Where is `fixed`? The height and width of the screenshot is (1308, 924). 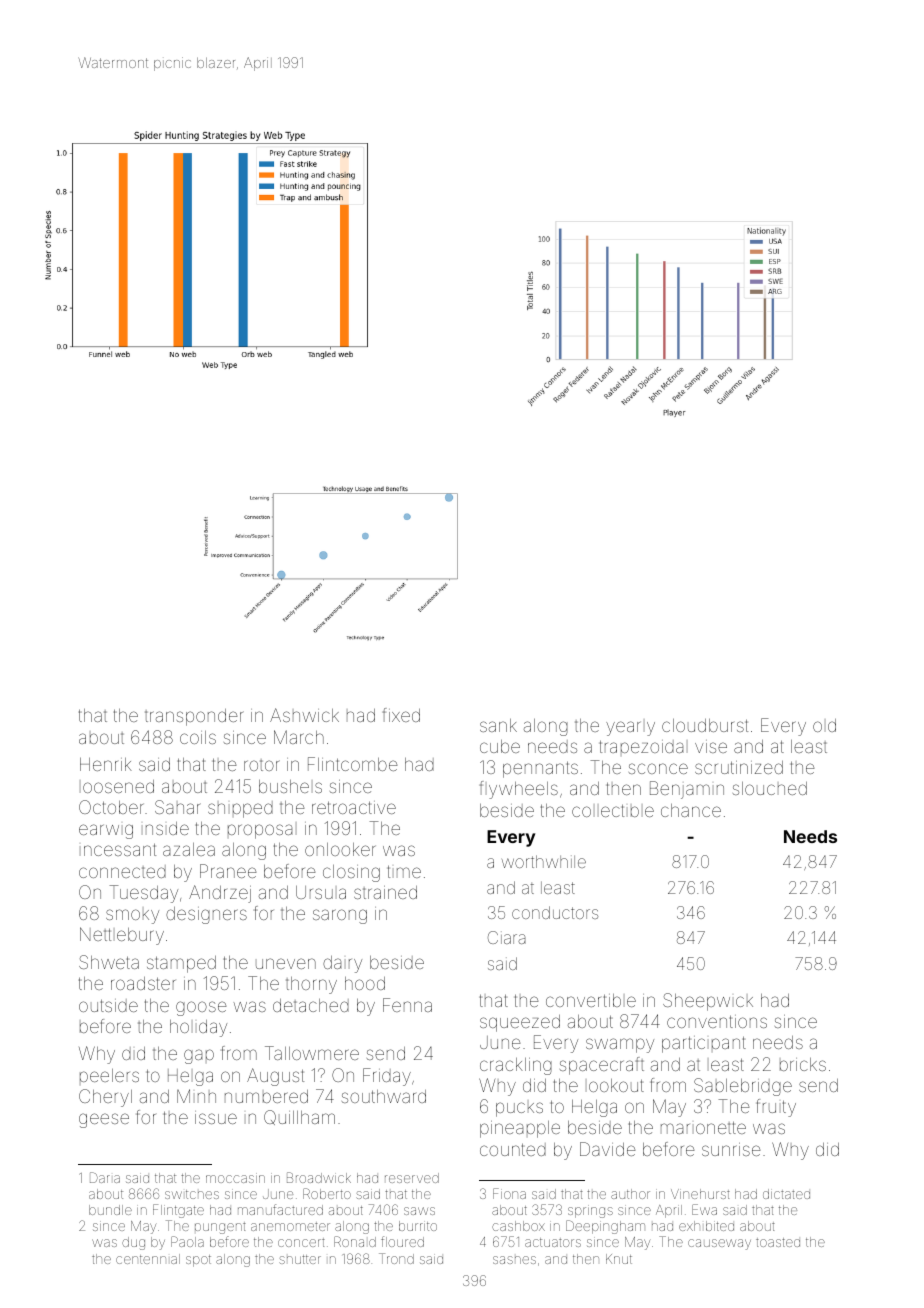 fixed is located at coordinates (401, 715).
